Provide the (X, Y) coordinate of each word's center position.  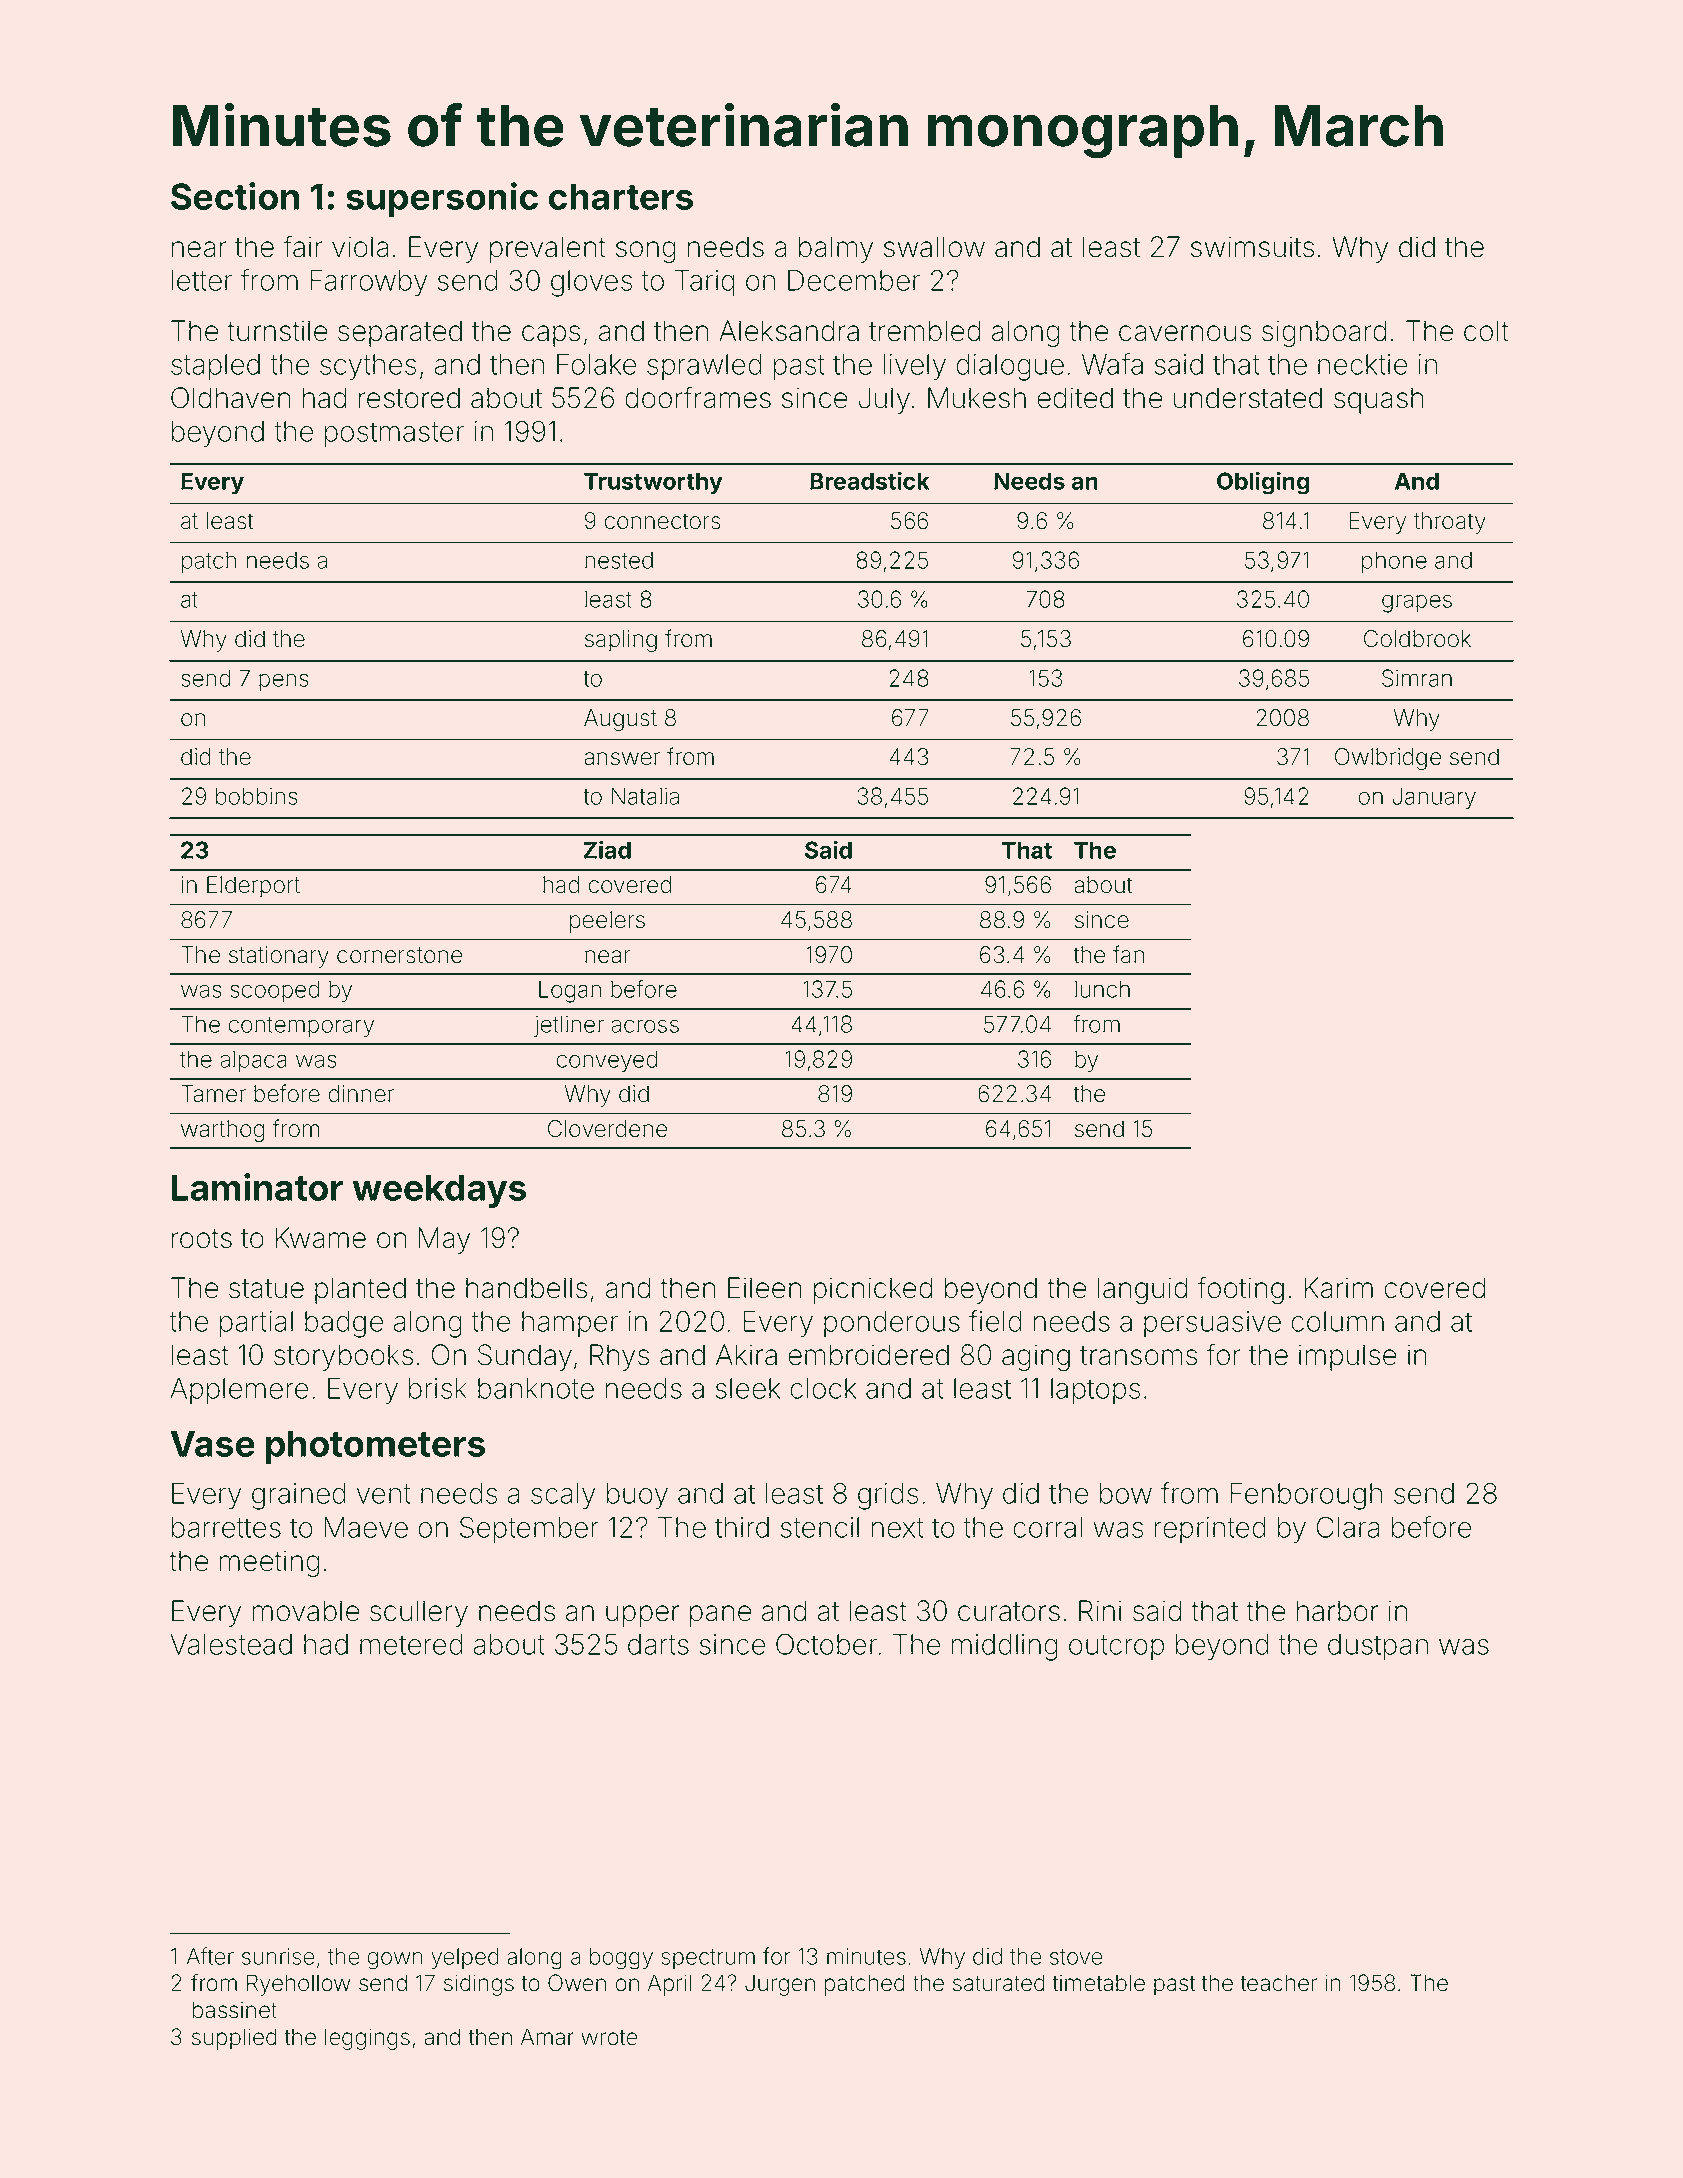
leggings (367, 2039)
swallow (934, 247)
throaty (1450, 523)
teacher (1279, 1983)
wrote (609, 2038)
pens (284, 682)
